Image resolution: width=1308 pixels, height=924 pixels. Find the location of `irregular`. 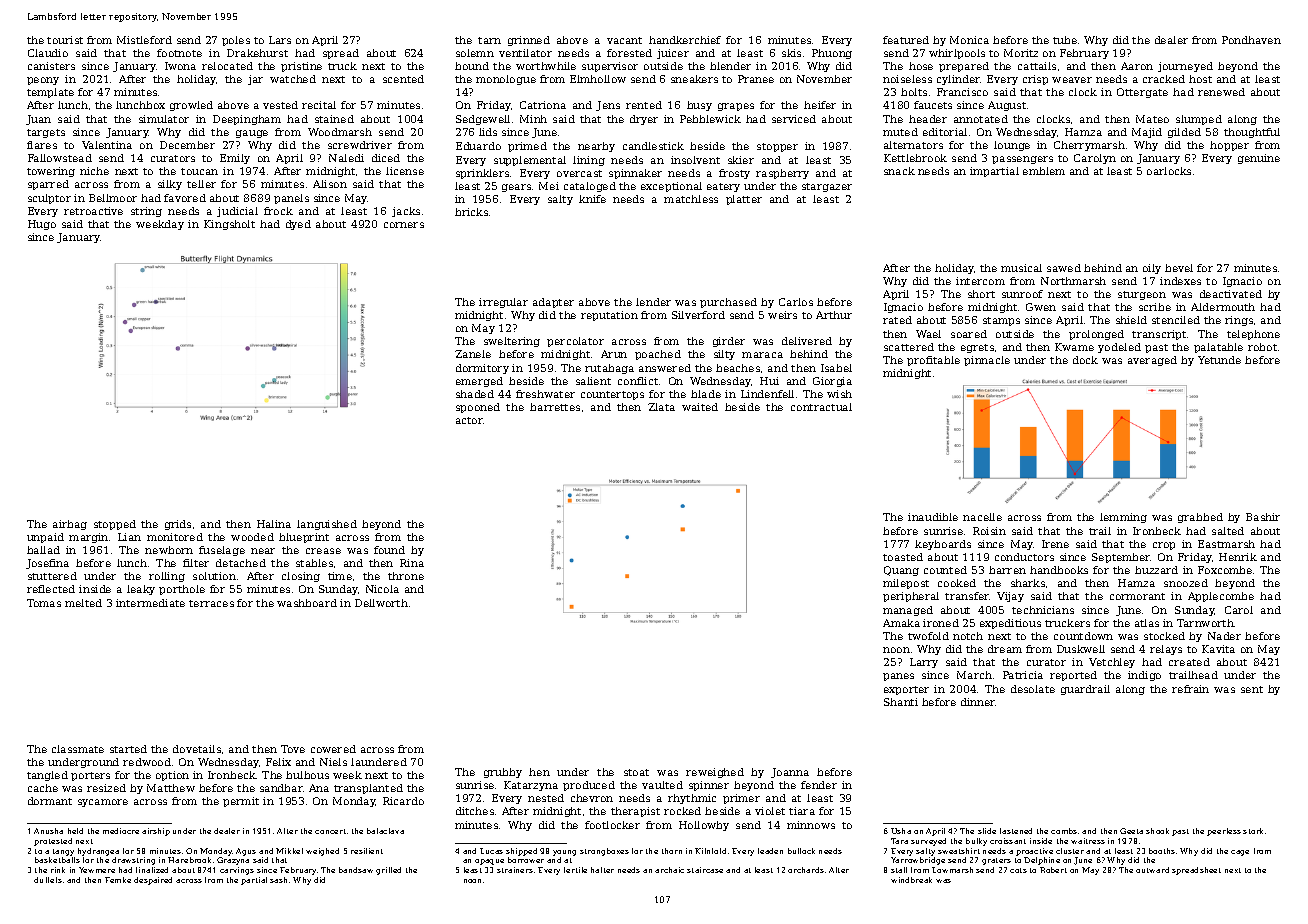

irregular is located at coordinates (503, 303).
